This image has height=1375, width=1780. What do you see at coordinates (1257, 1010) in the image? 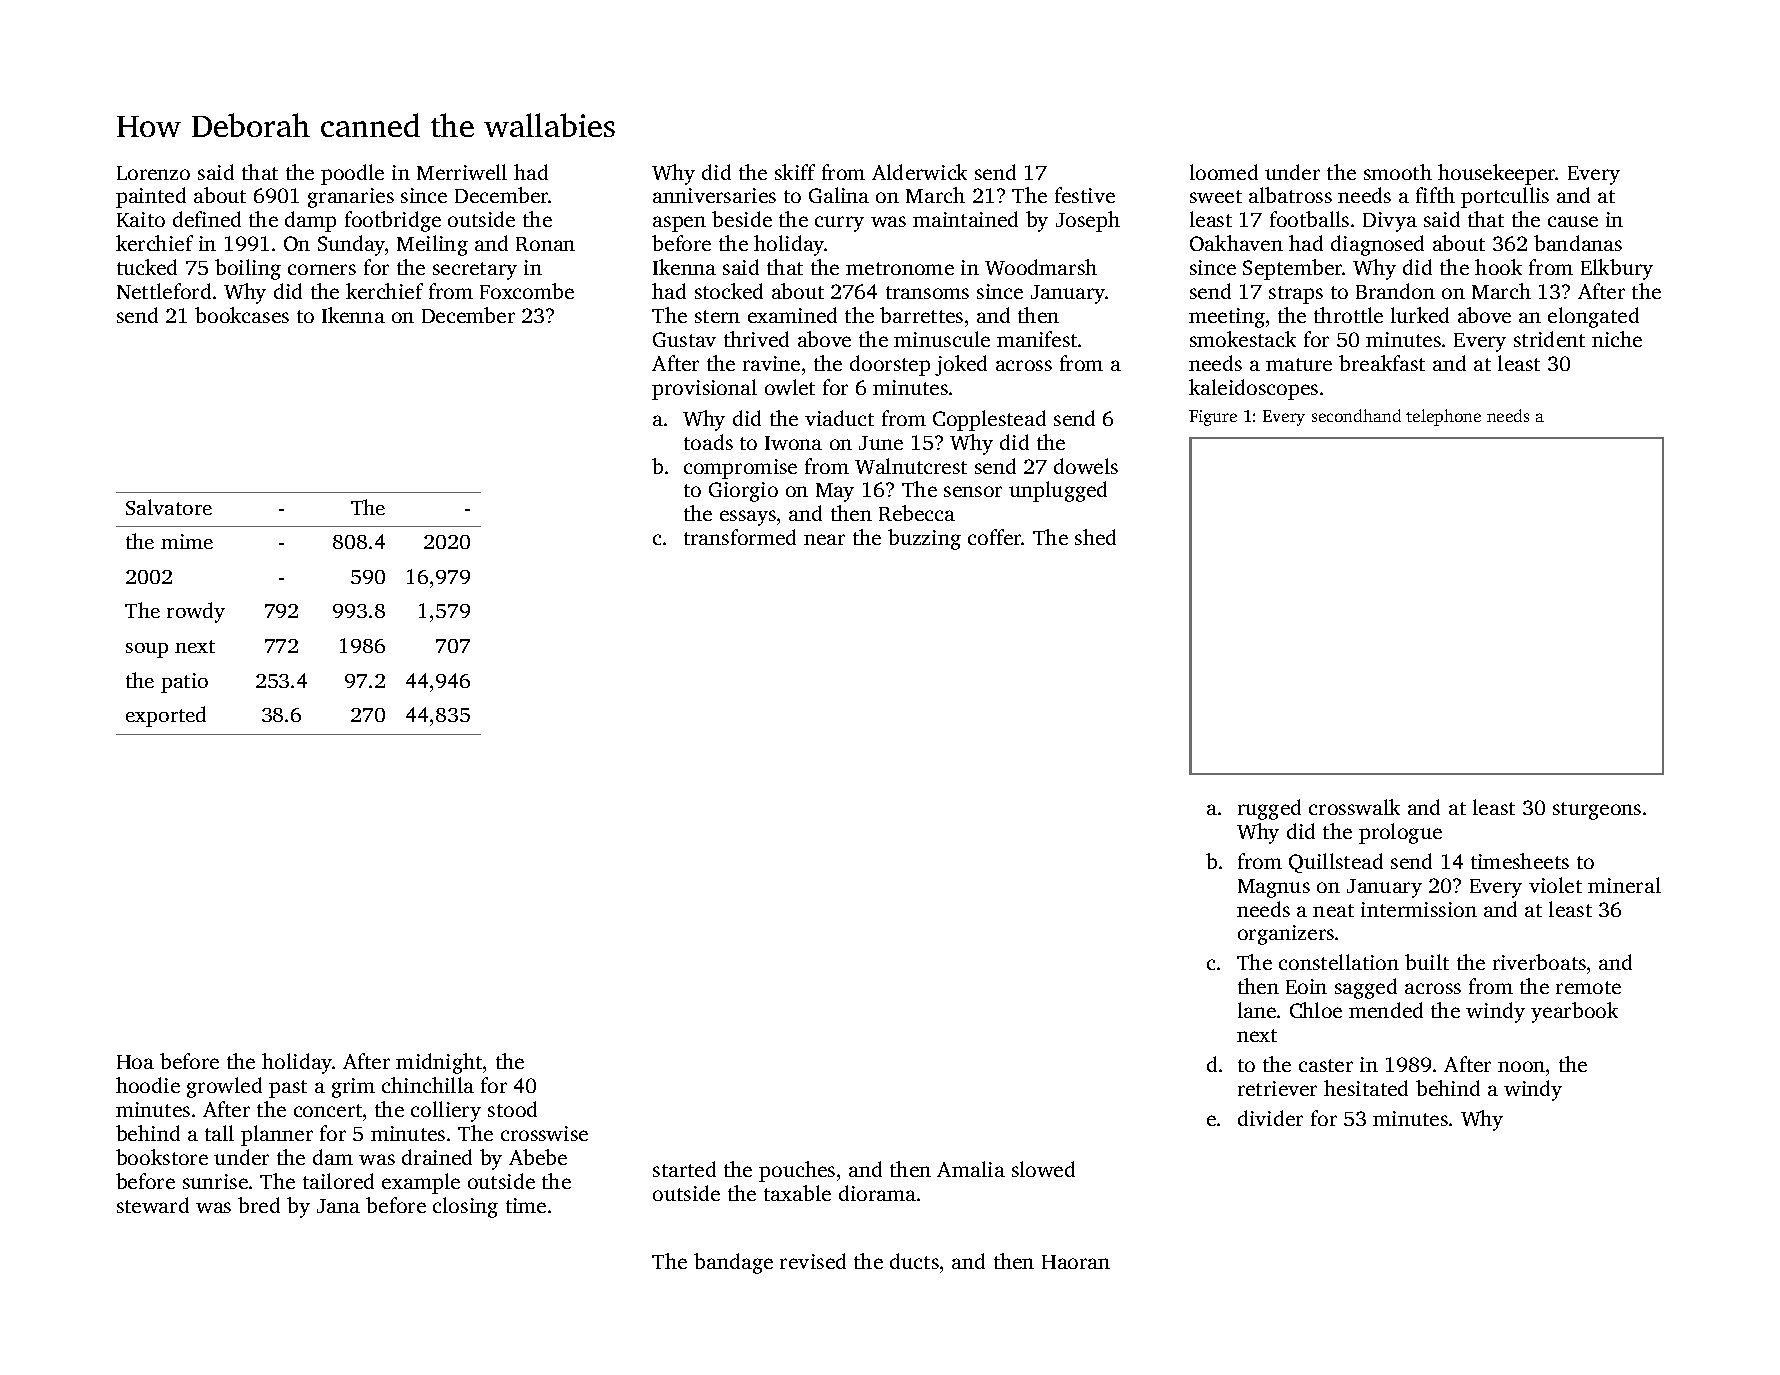
I see `lane` at bounding box center [1257, 1010].
